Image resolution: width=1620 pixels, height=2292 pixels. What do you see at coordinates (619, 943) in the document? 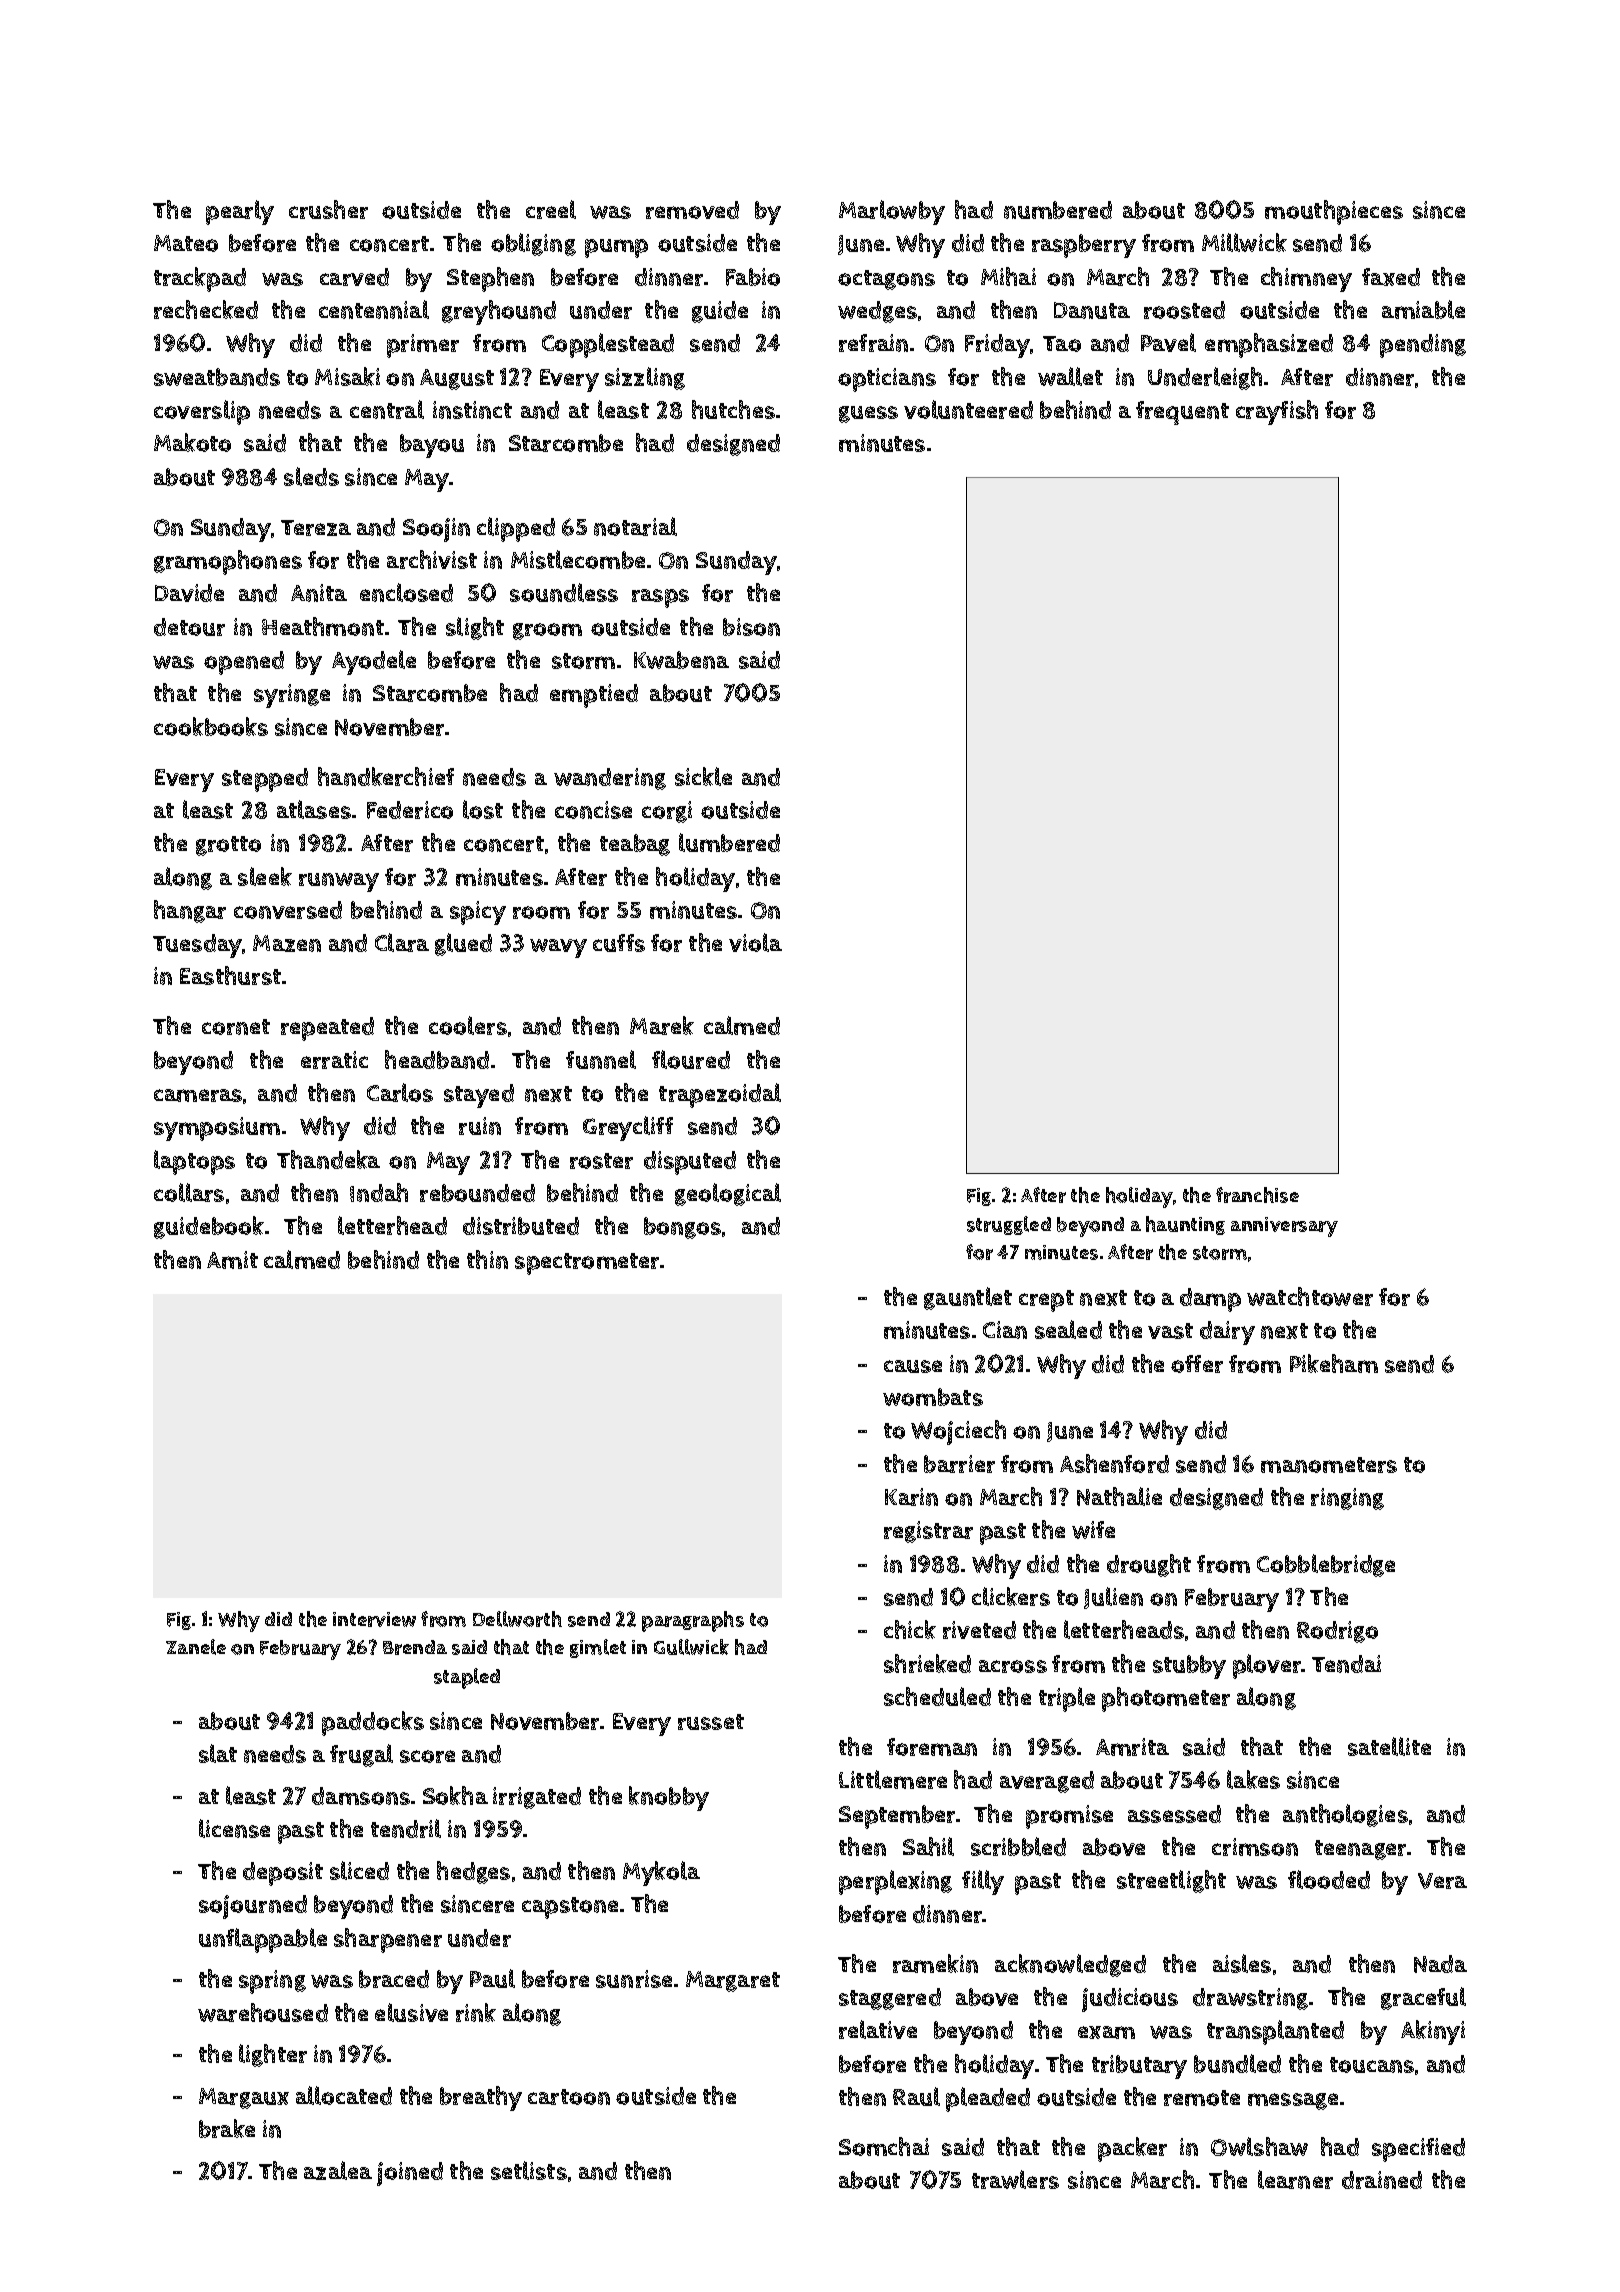
I see `cuffs` at bounding box center [619, 943].
